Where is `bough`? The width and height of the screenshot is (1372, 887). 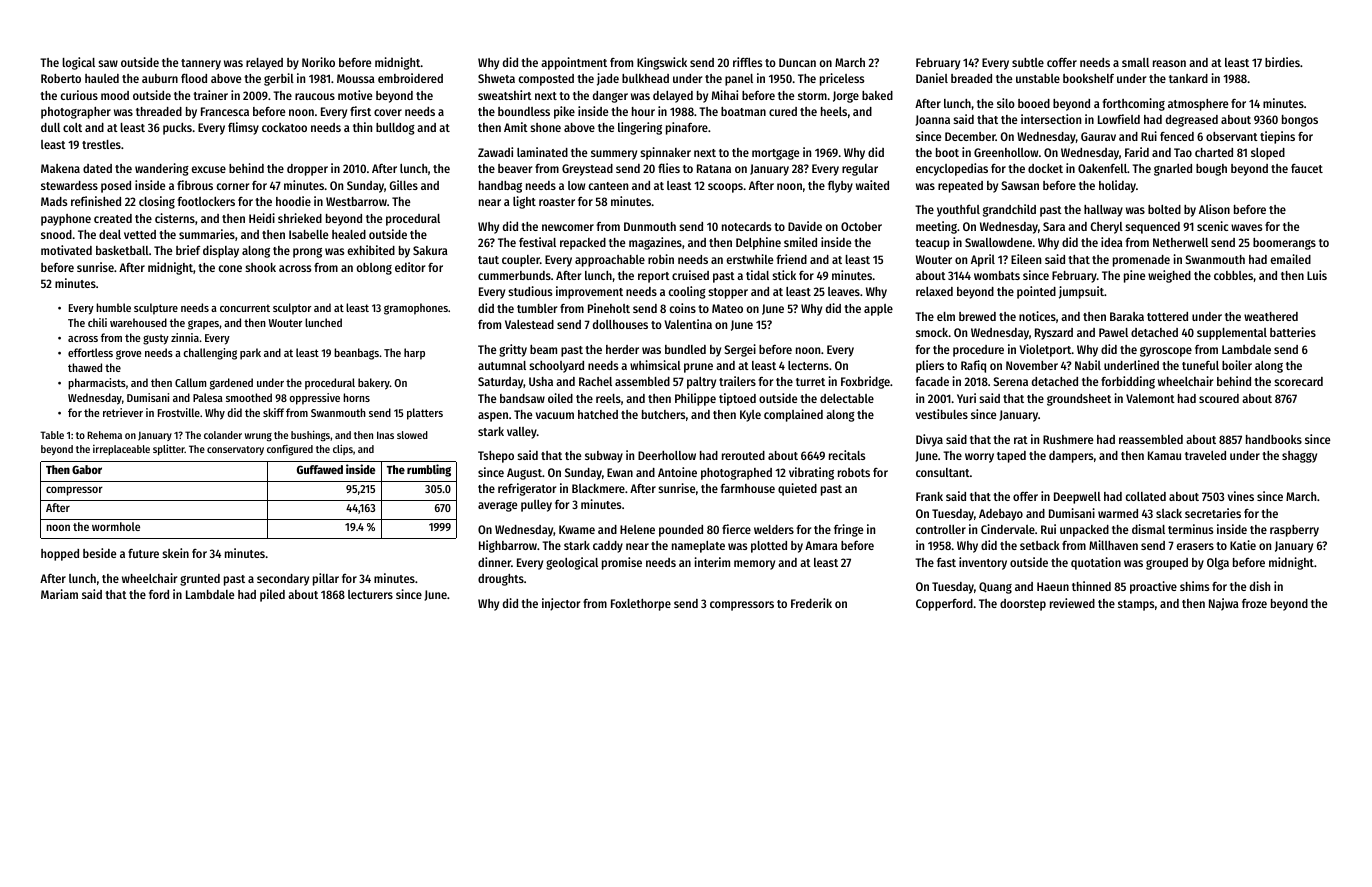 bough is located at coordinates (1211, 170).
